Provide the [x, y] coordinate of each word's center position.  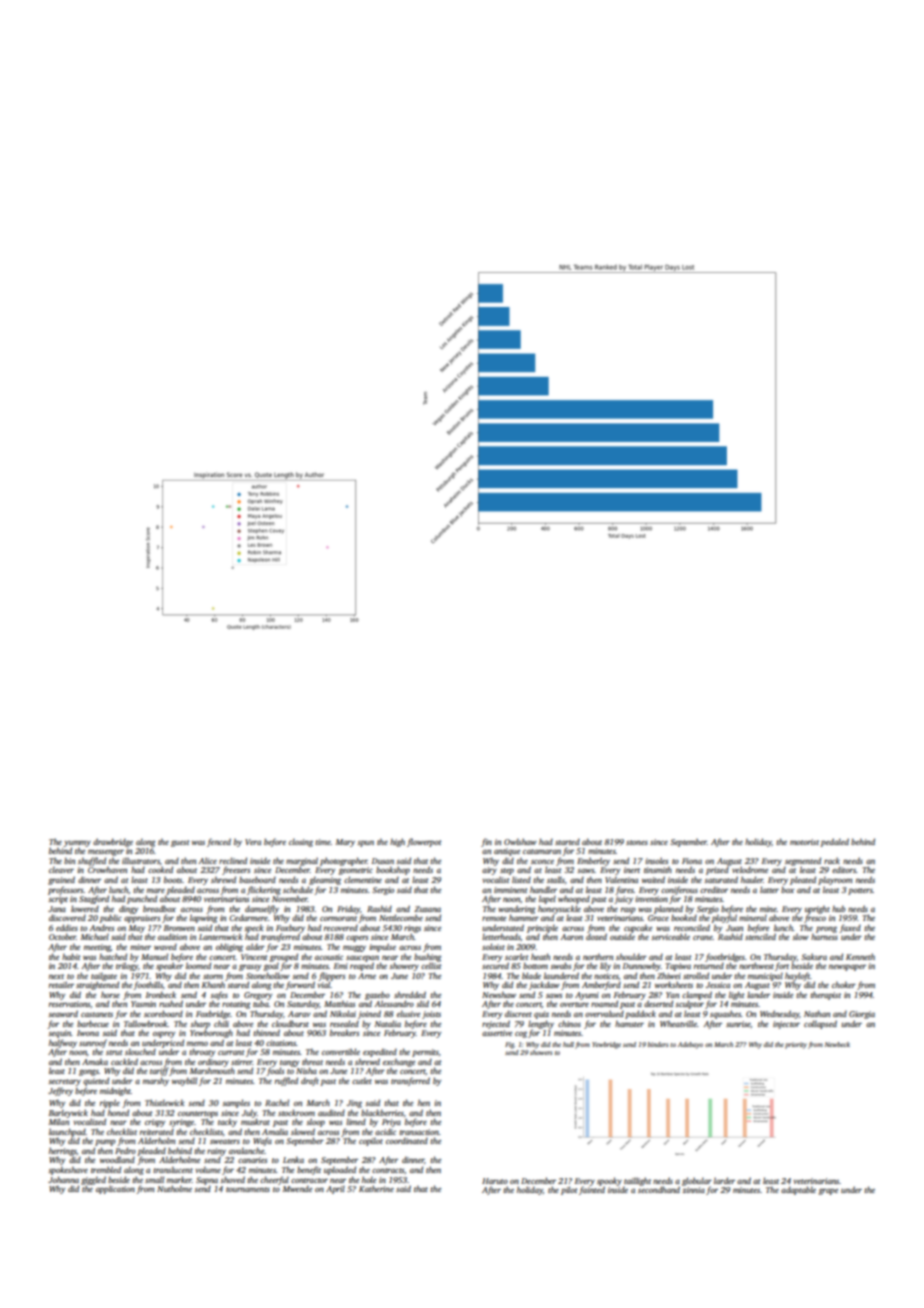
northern [598, 957]
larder [724, 1180]
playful [724, 918]
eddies [67, 927]
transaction [419, 1132]
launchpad [67, 1132]
